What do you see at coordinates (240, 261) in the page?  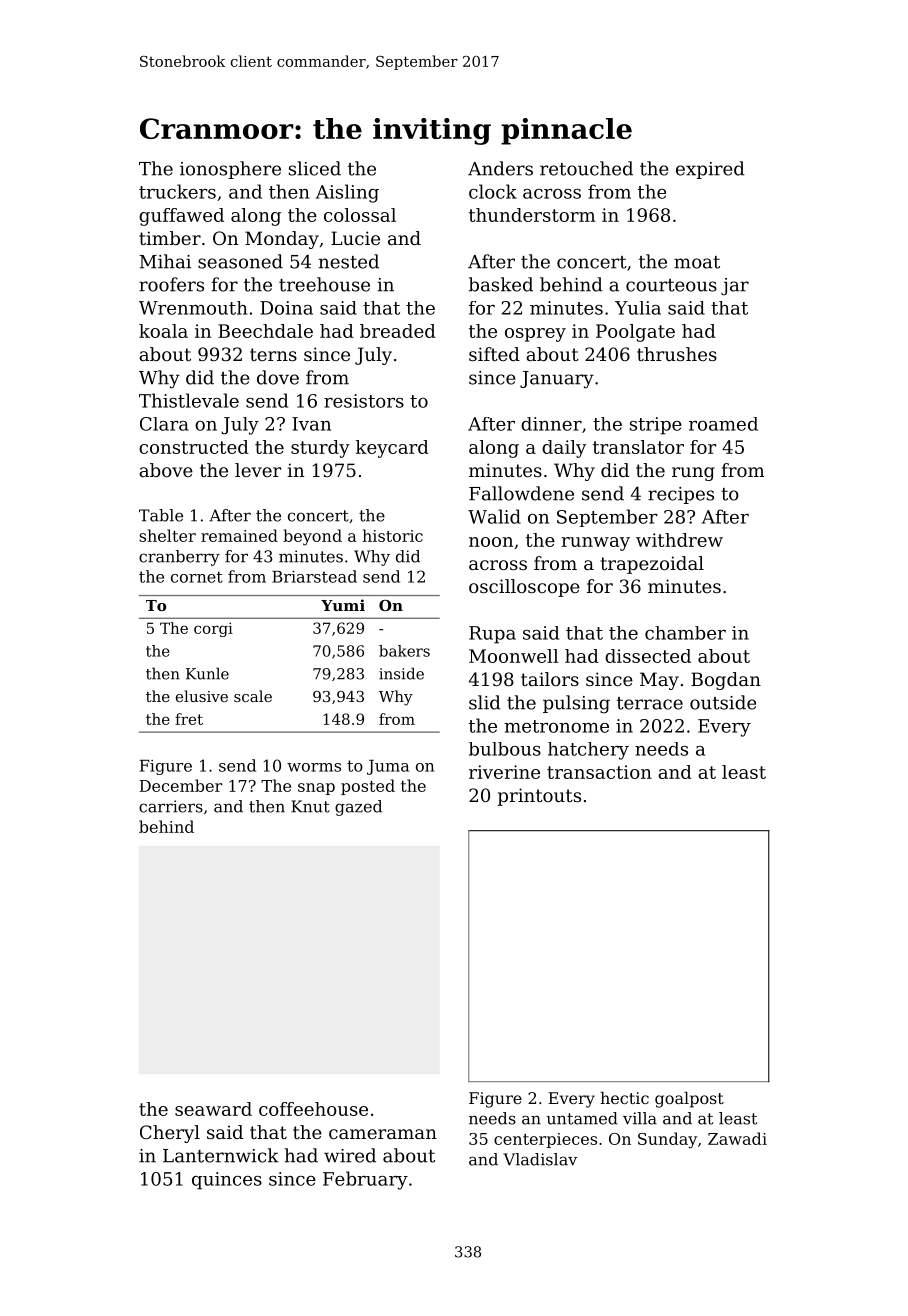 I see `seasoned` at bounding box center [240, 261].
